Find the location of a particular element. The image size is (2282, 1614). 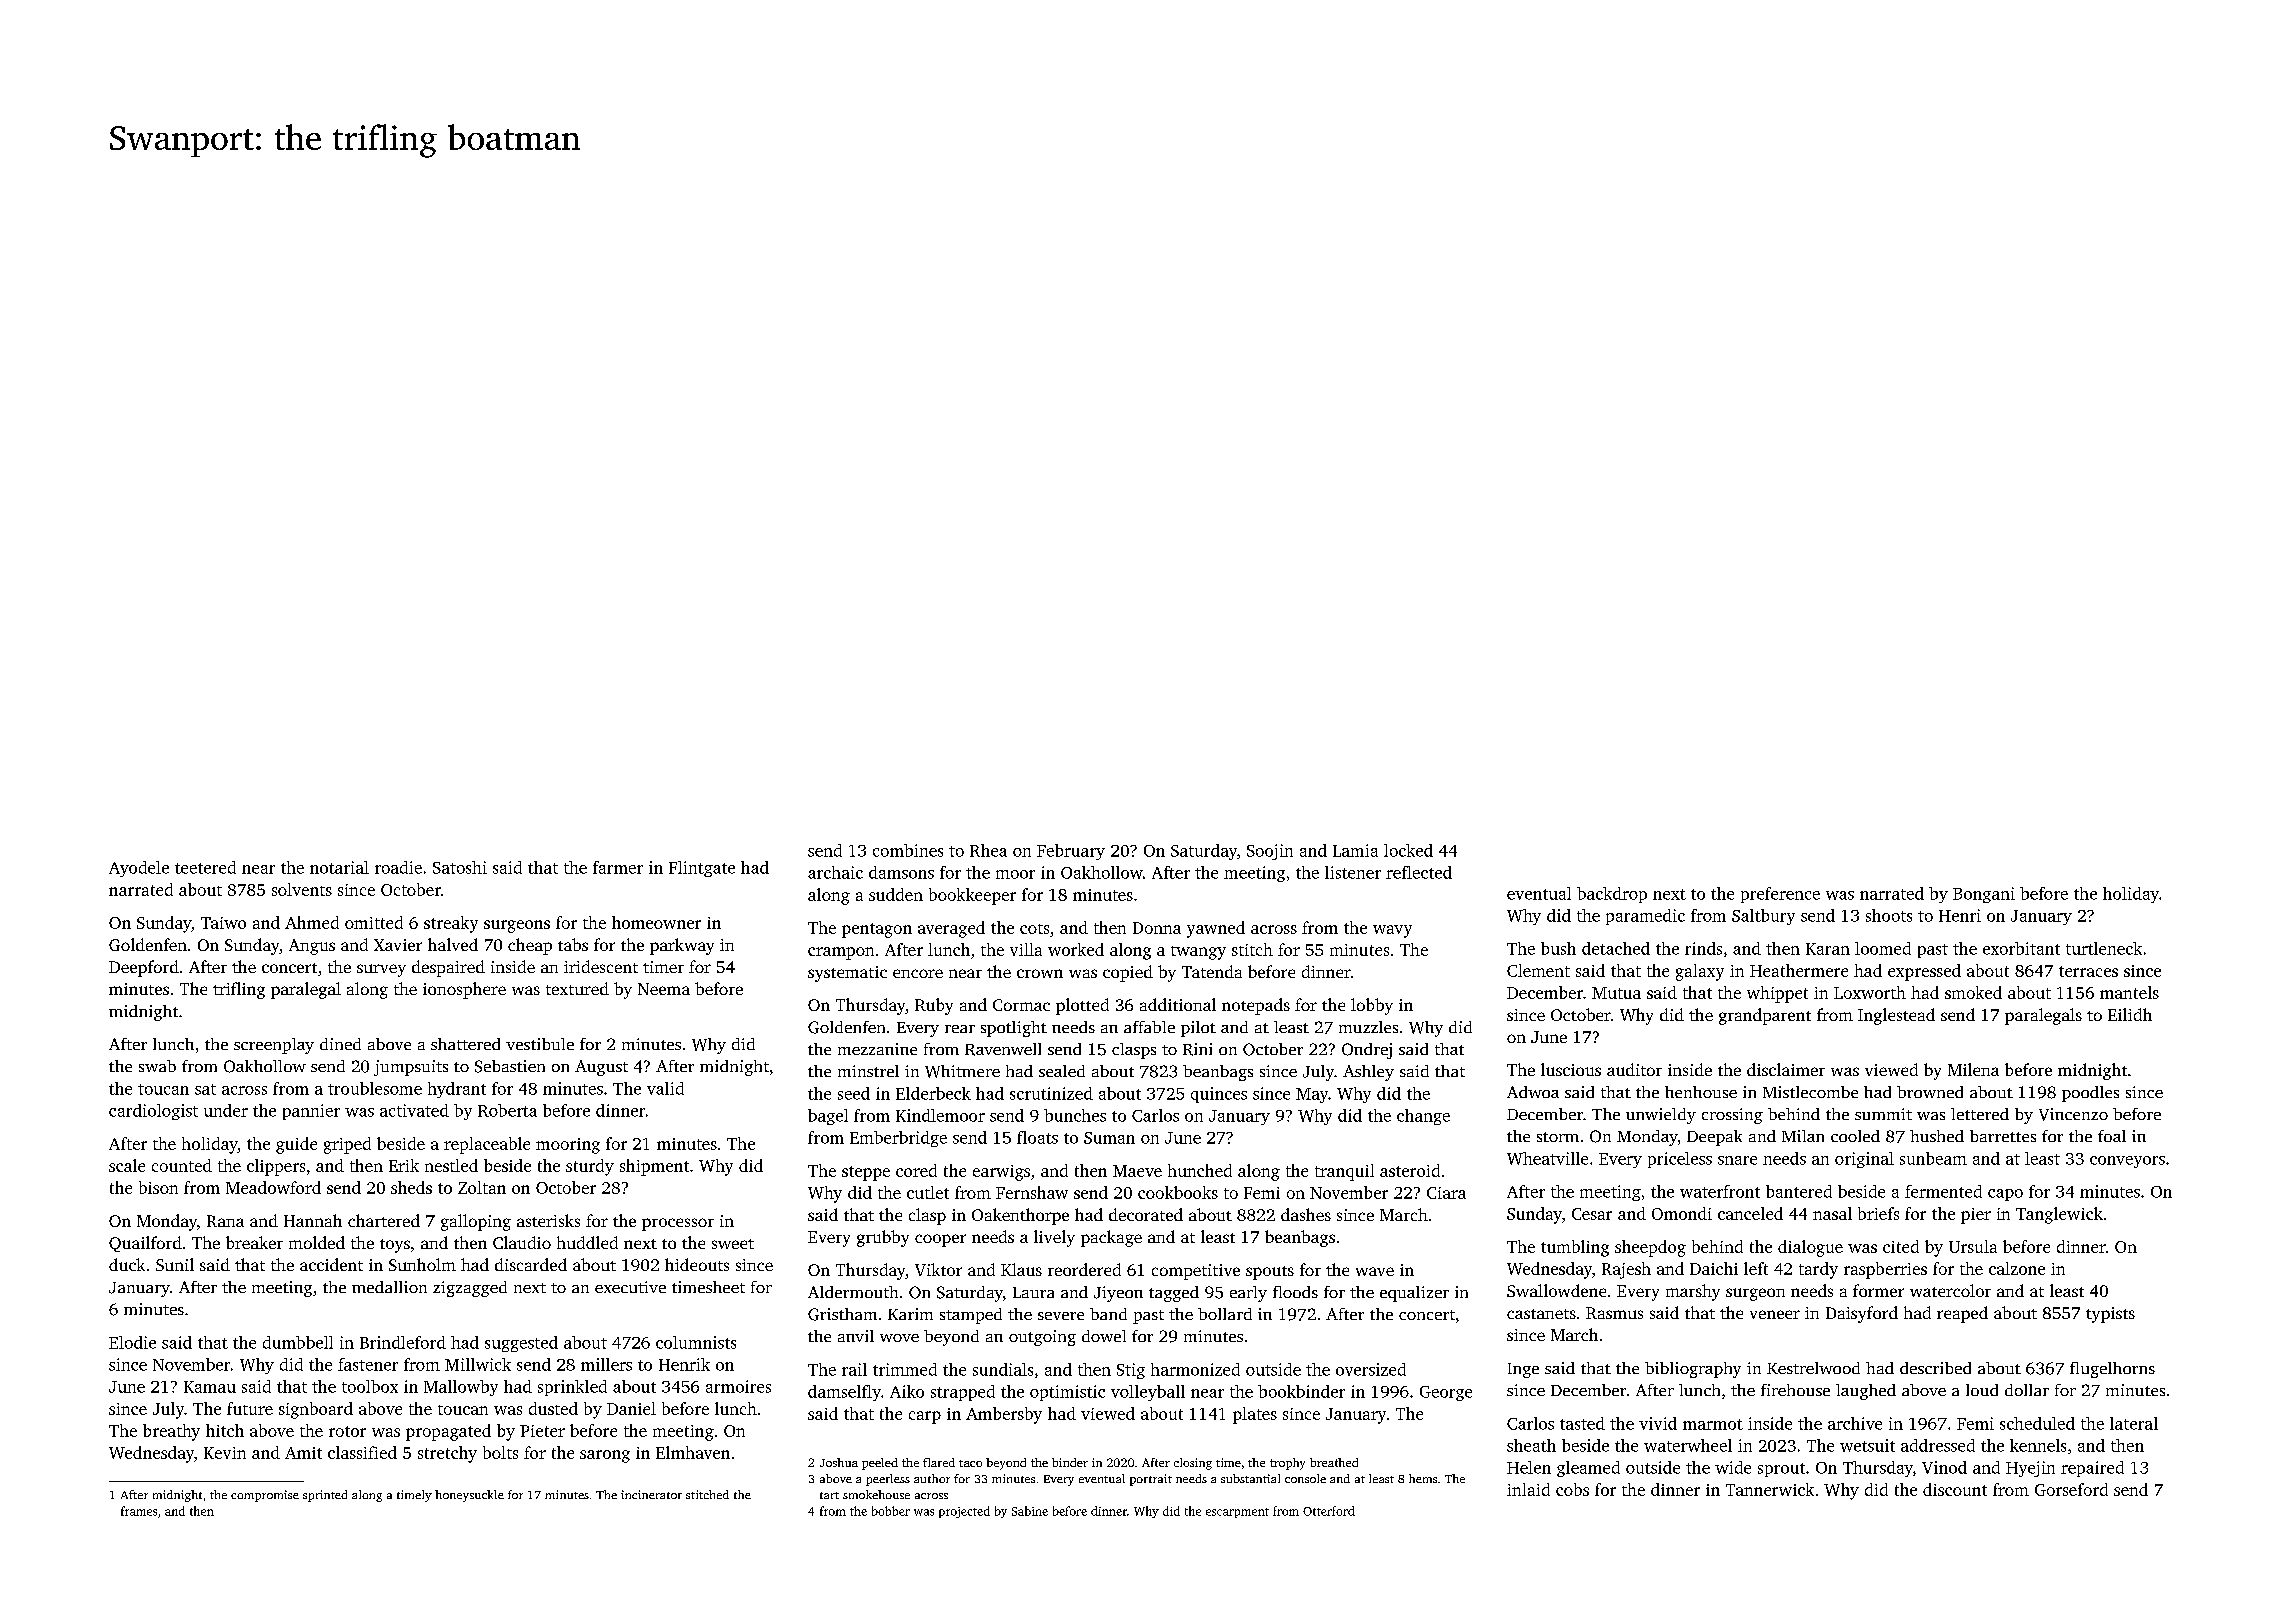

calzone is located at coordinates (2017, 1268).
